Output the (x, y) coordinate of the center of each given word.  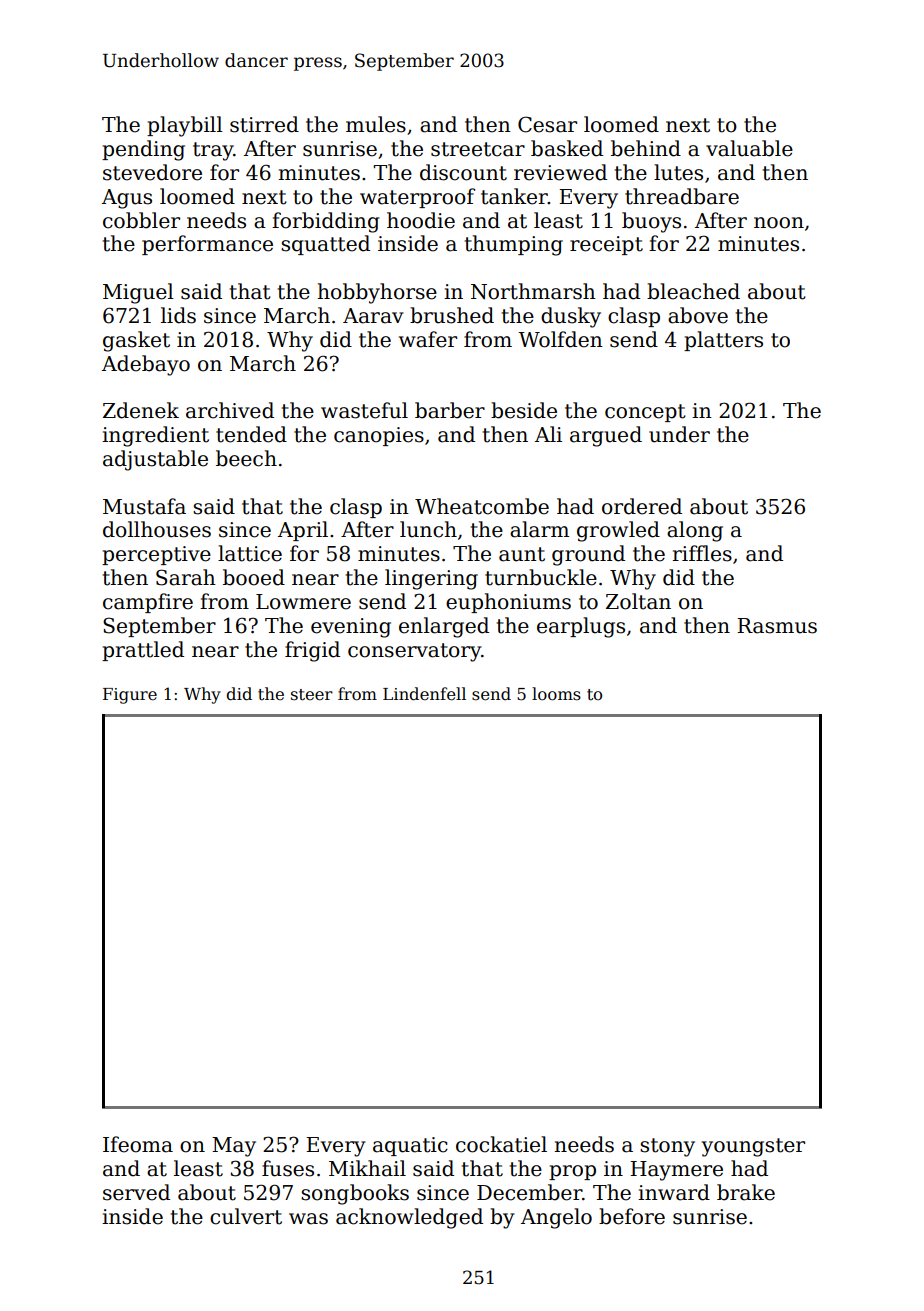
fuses (288, 1168)
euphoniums (508, 603)
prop (572, 1172)
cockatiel (501, 1144)
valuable (749, 148)
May (234, 1147)
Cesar (547, 124)
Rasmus (777, 626)
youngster (753, 1147)
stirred (264, 124)
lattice (250, 553)
